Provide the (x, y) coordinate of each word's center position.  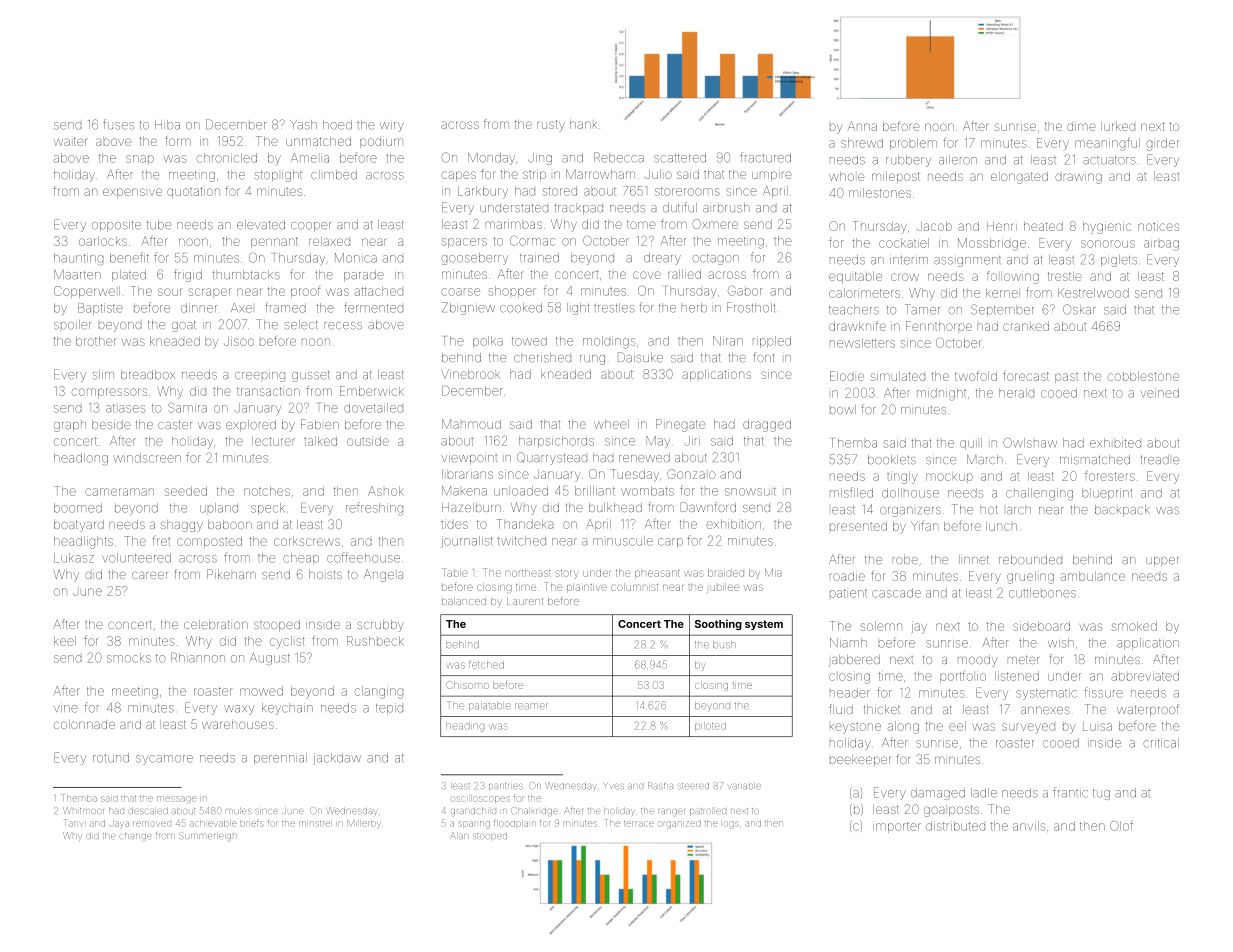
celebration (216, 624)
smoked (1134, 626)
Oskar (1079, 309)
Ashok (386, 491)
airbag (1161, 245)
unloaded (521, 491)
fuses (118, 124)
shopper (512, 292)
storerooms (687, 191)
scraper (209, 293)
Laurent (525, 601)
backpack (1122, 510)
